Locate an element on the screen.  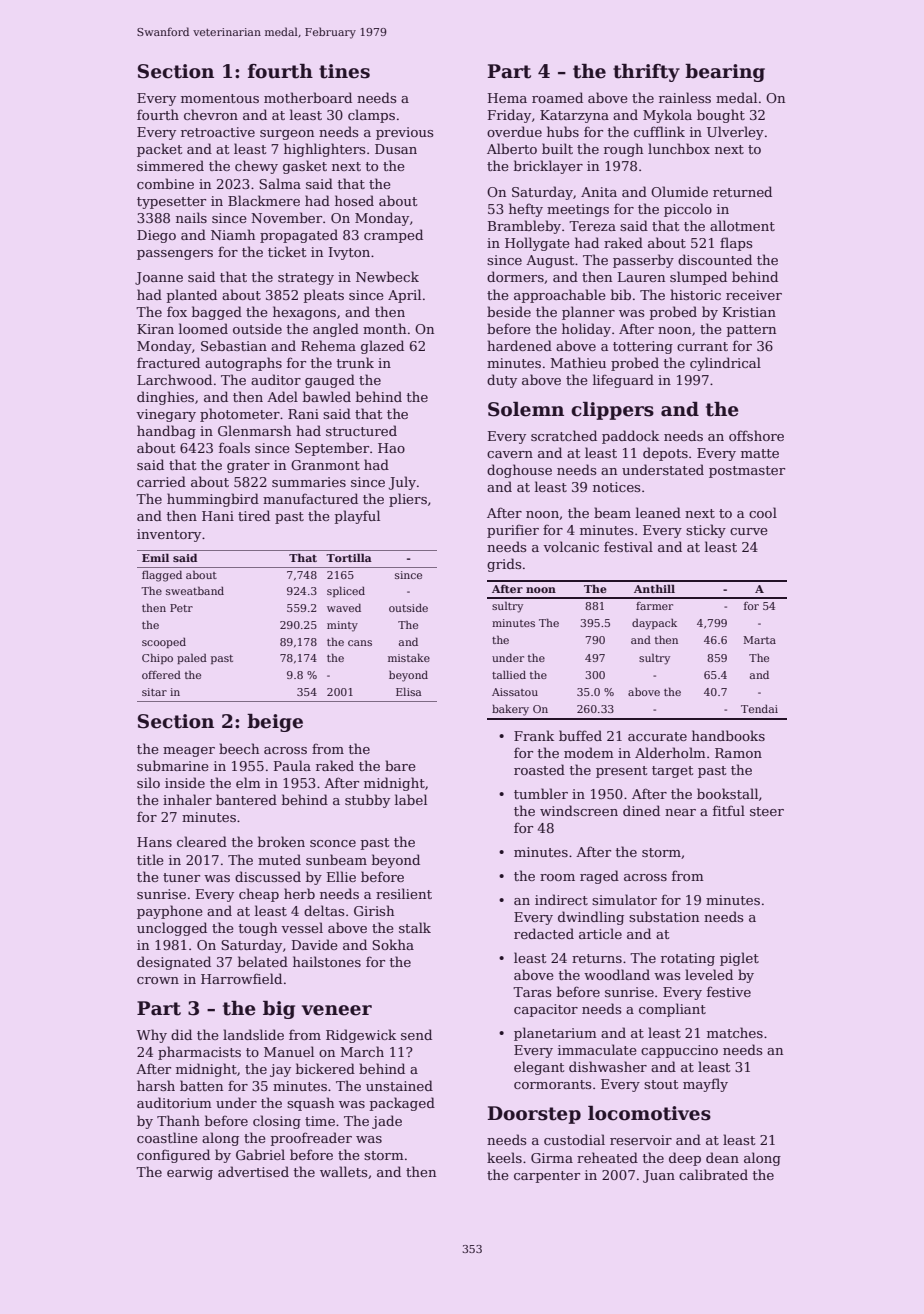
Anita is located at coordinates (599, 192).
